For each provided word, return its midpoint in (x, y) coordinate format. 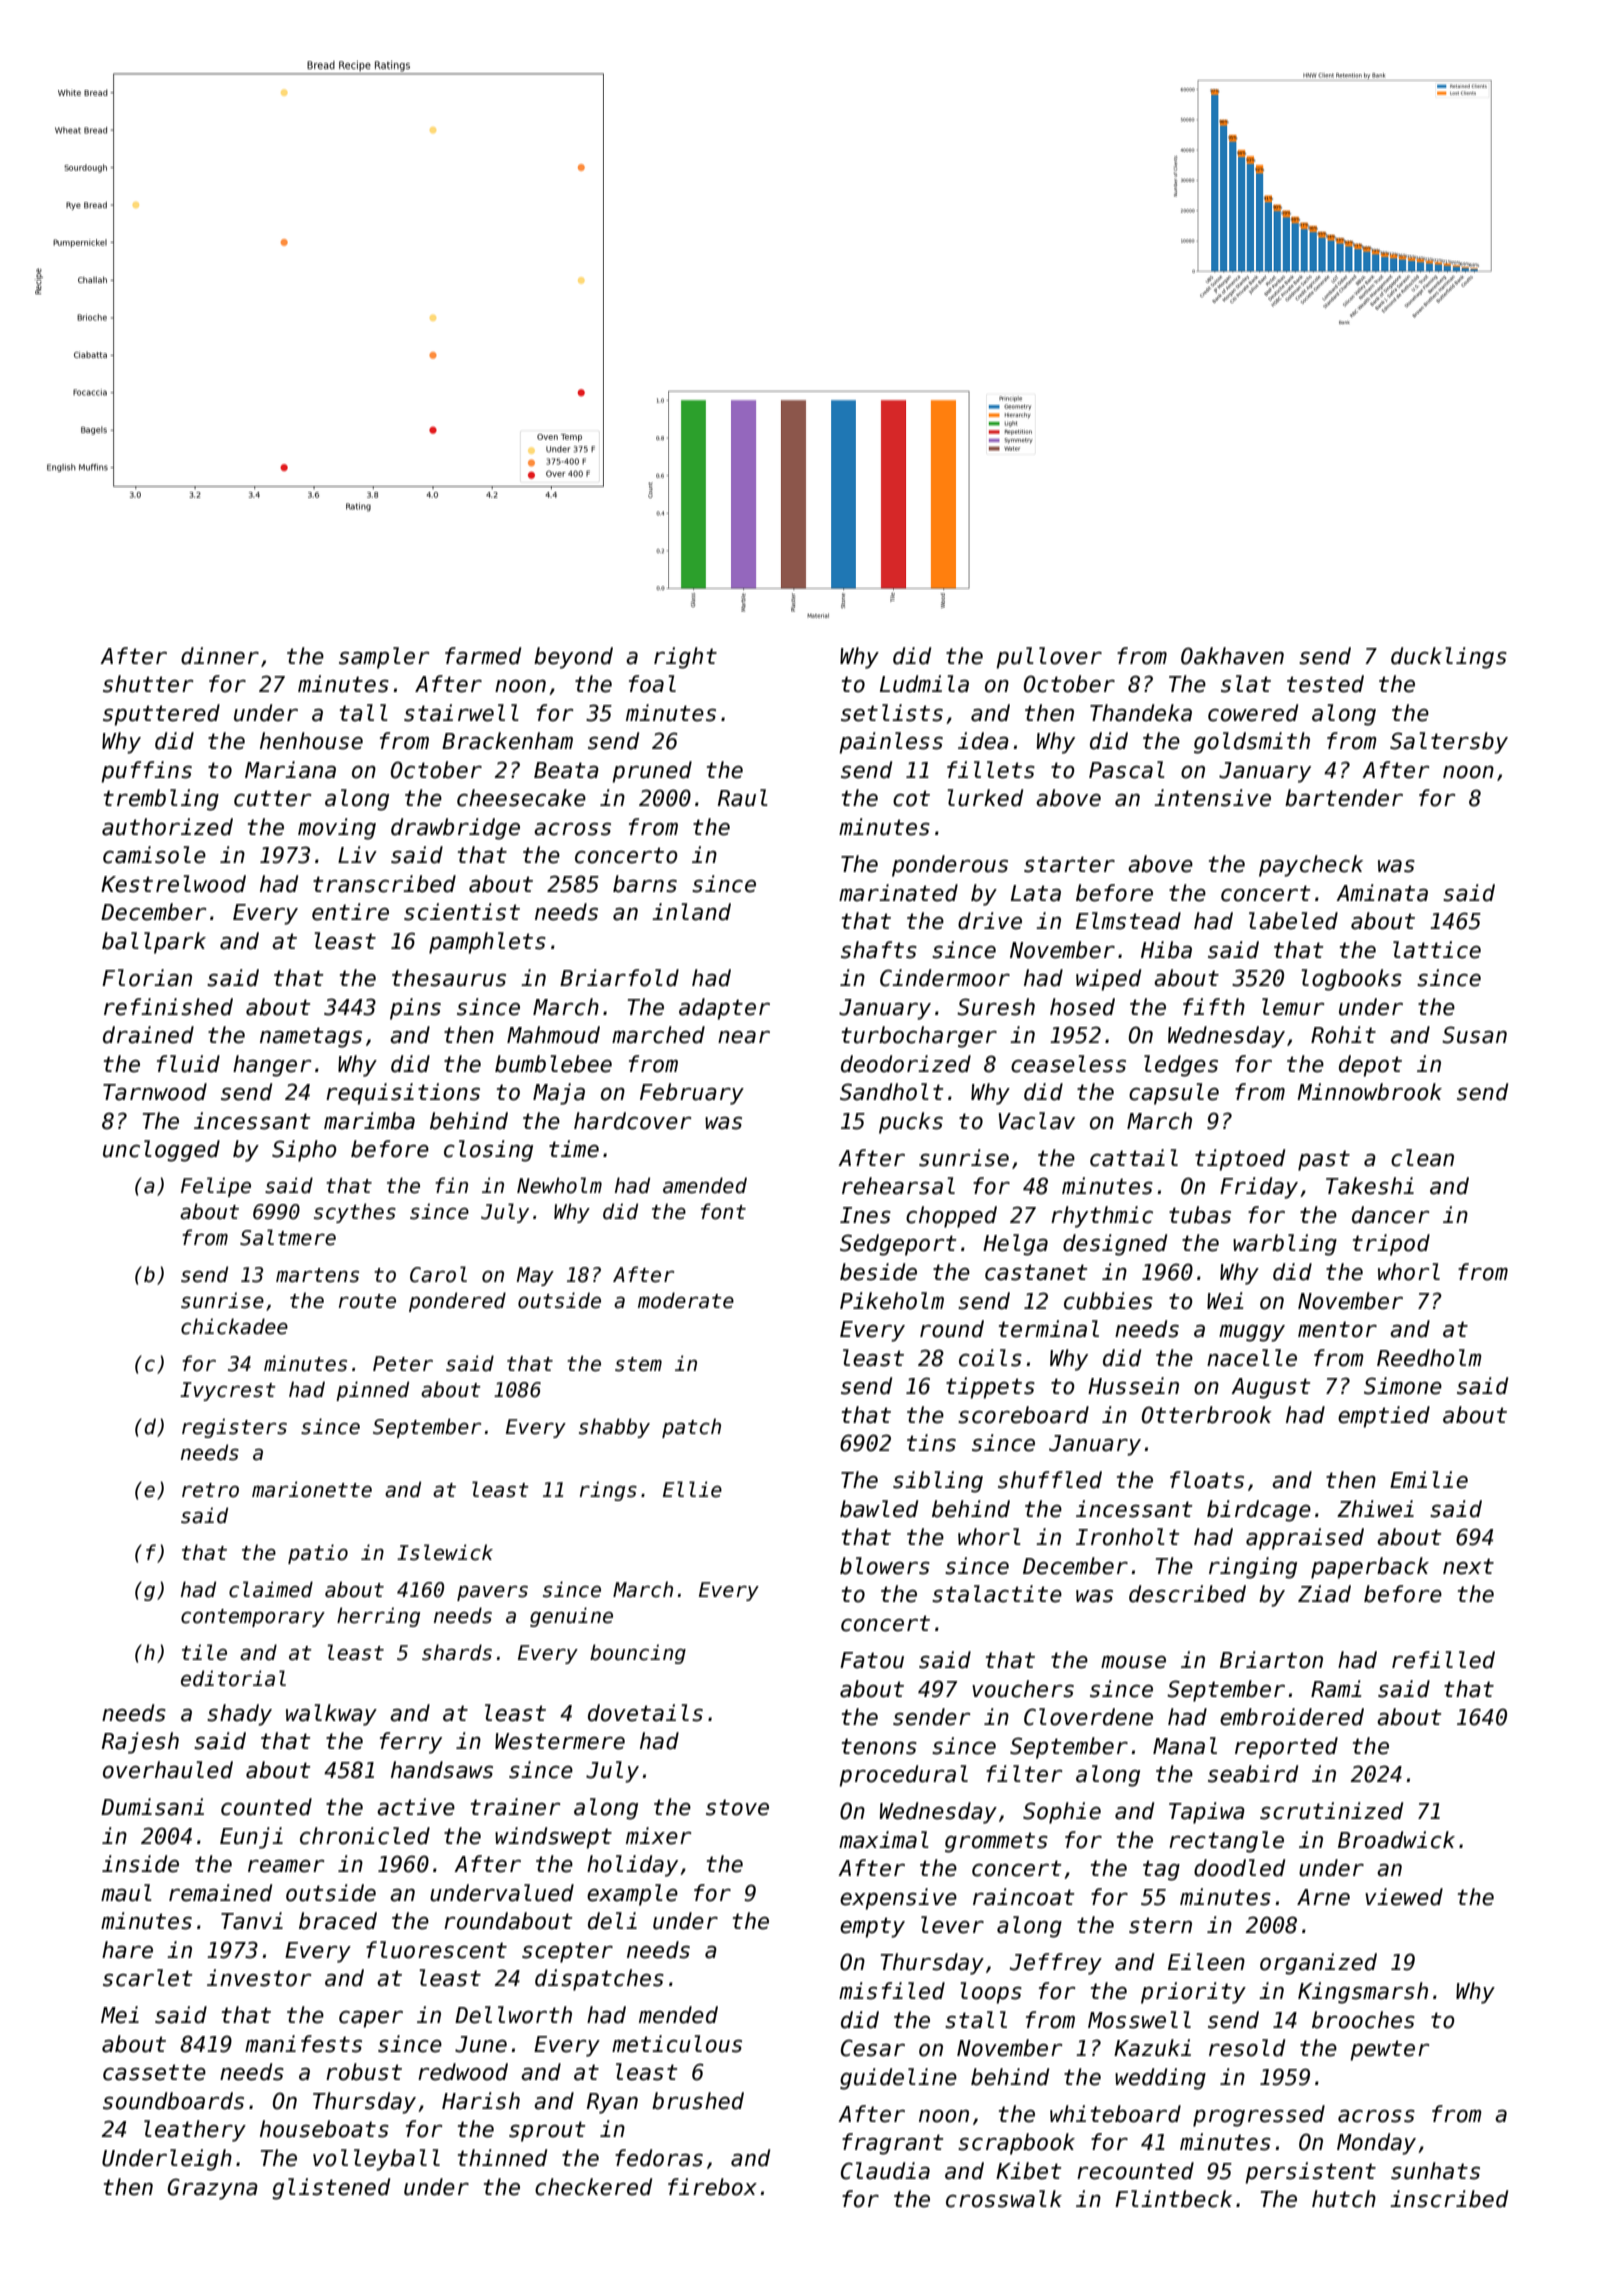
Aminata (1382, 893)
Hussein (1133, 1386)
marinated (898, 893)
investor (259, 1978)
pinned (372, 1391)
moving (337, 829)
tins (931, 1443)
